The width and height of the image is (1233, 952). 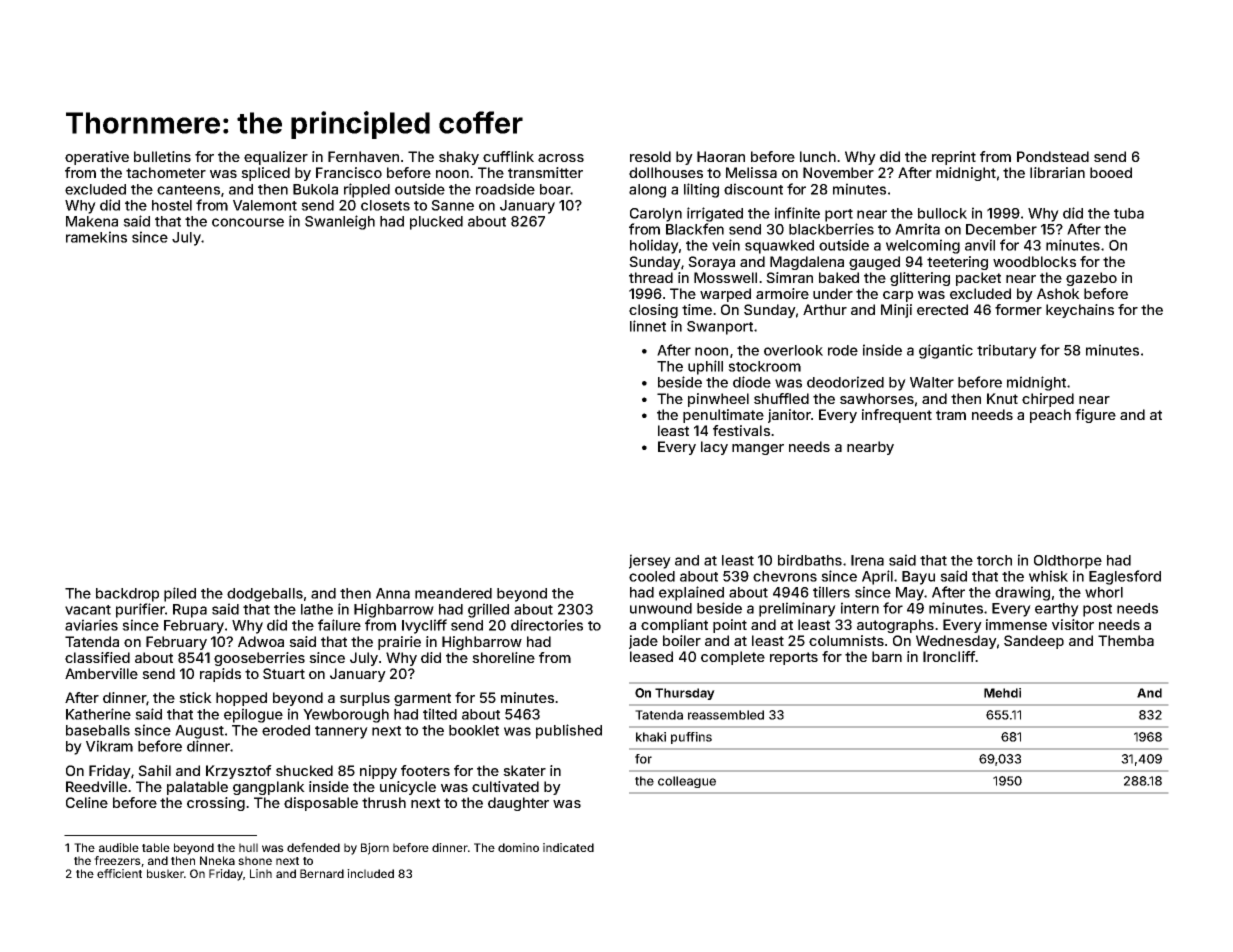 I want to click on Oldthorpe, so click(x=1068, y=562).
